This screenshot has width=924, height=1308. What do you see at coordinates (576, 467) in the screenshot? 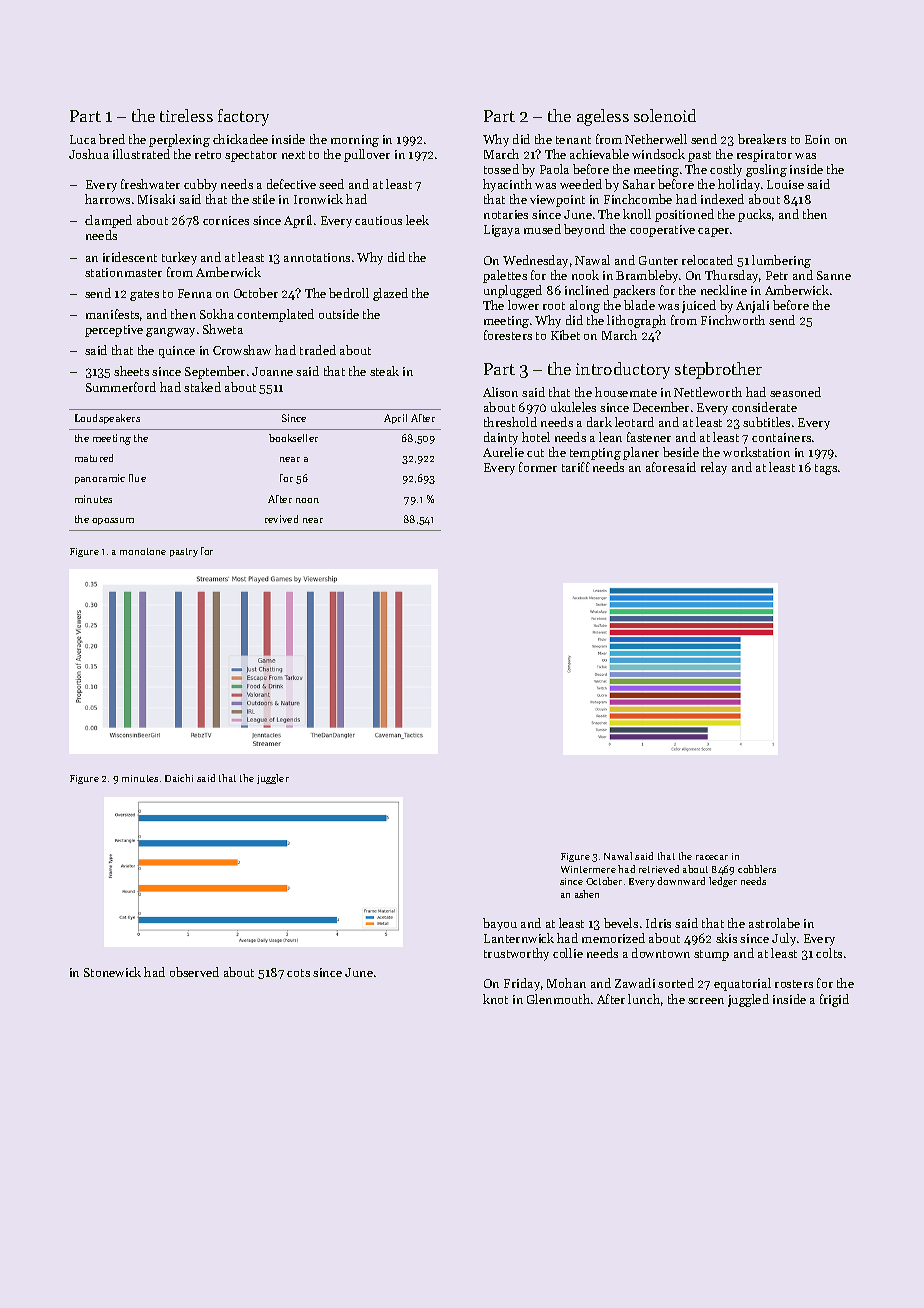
I see `tariff` at bounding box center [576, 467].
